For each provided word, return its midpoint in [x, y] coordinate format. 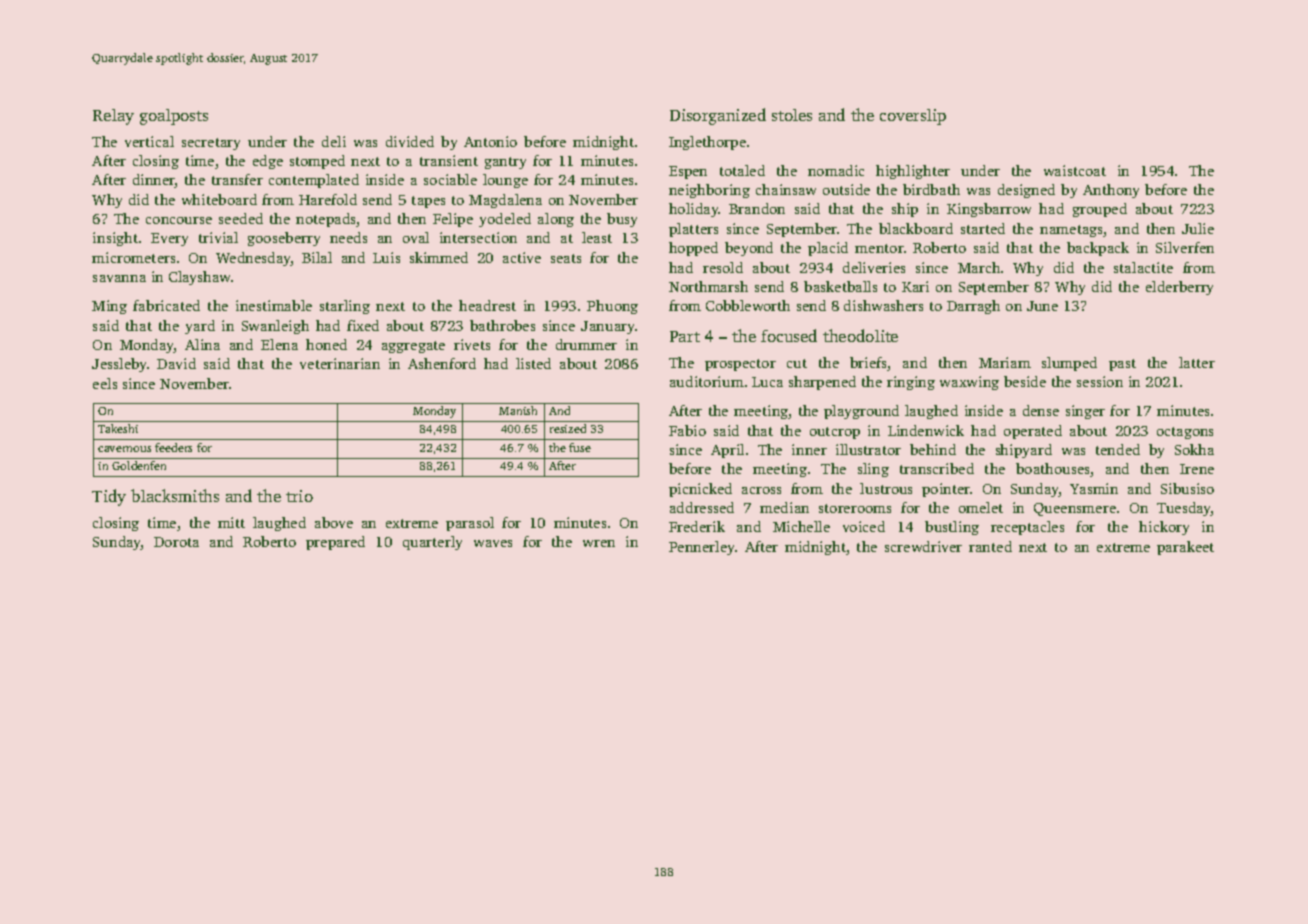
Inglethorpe [707, 143]
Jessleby [120, 365]
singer [1085, 412]
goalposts [174, 117]
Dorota [176, 542]
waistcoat [1075, 170]
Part [685, 336]
